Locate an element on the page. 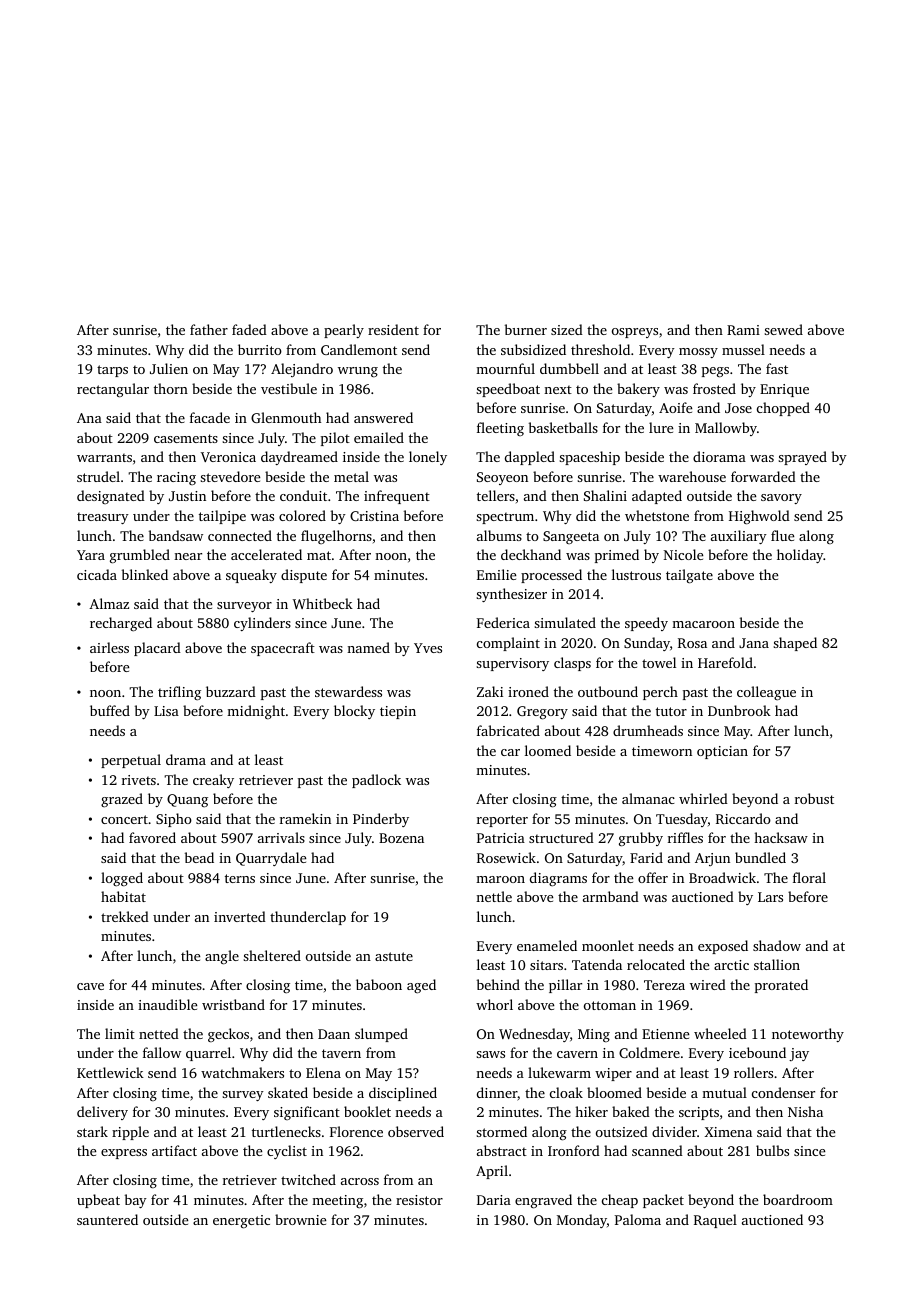 The image size is (924, 1314). slumped is located at coordinates (381, 1035).
